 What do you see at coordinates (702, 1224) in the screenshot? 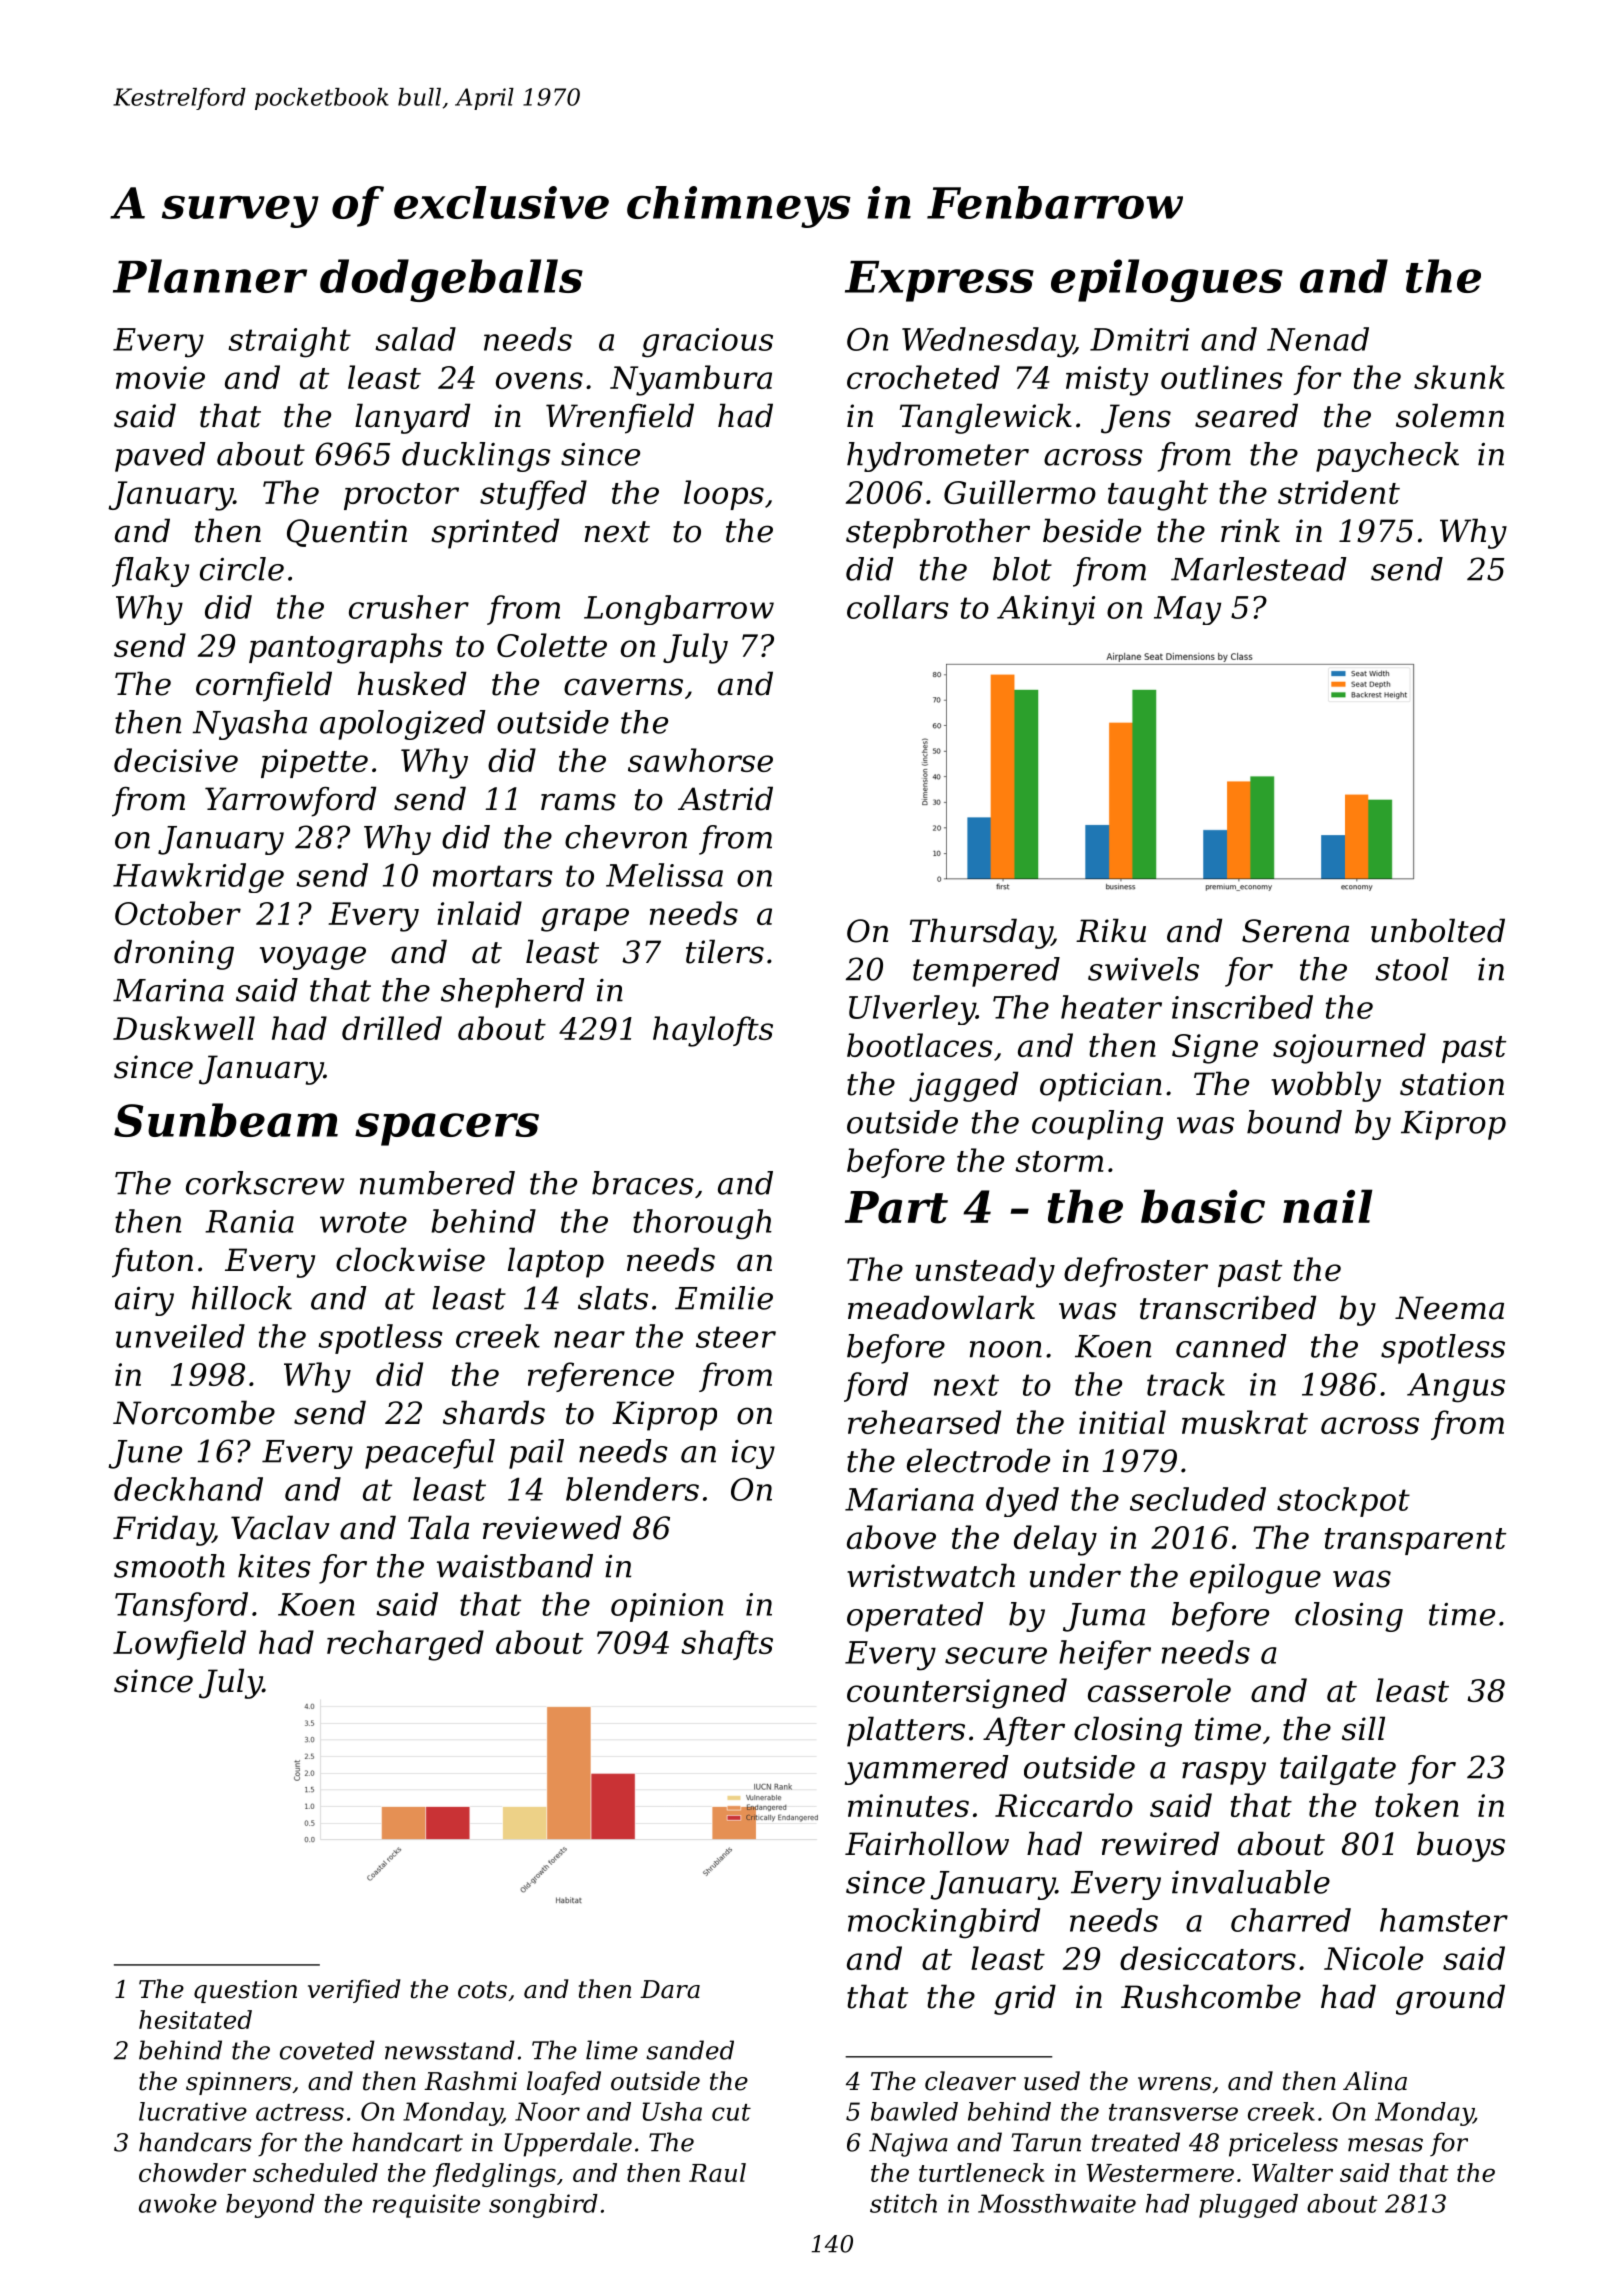
I see `thorough` at bounding box center [702, 1224].
